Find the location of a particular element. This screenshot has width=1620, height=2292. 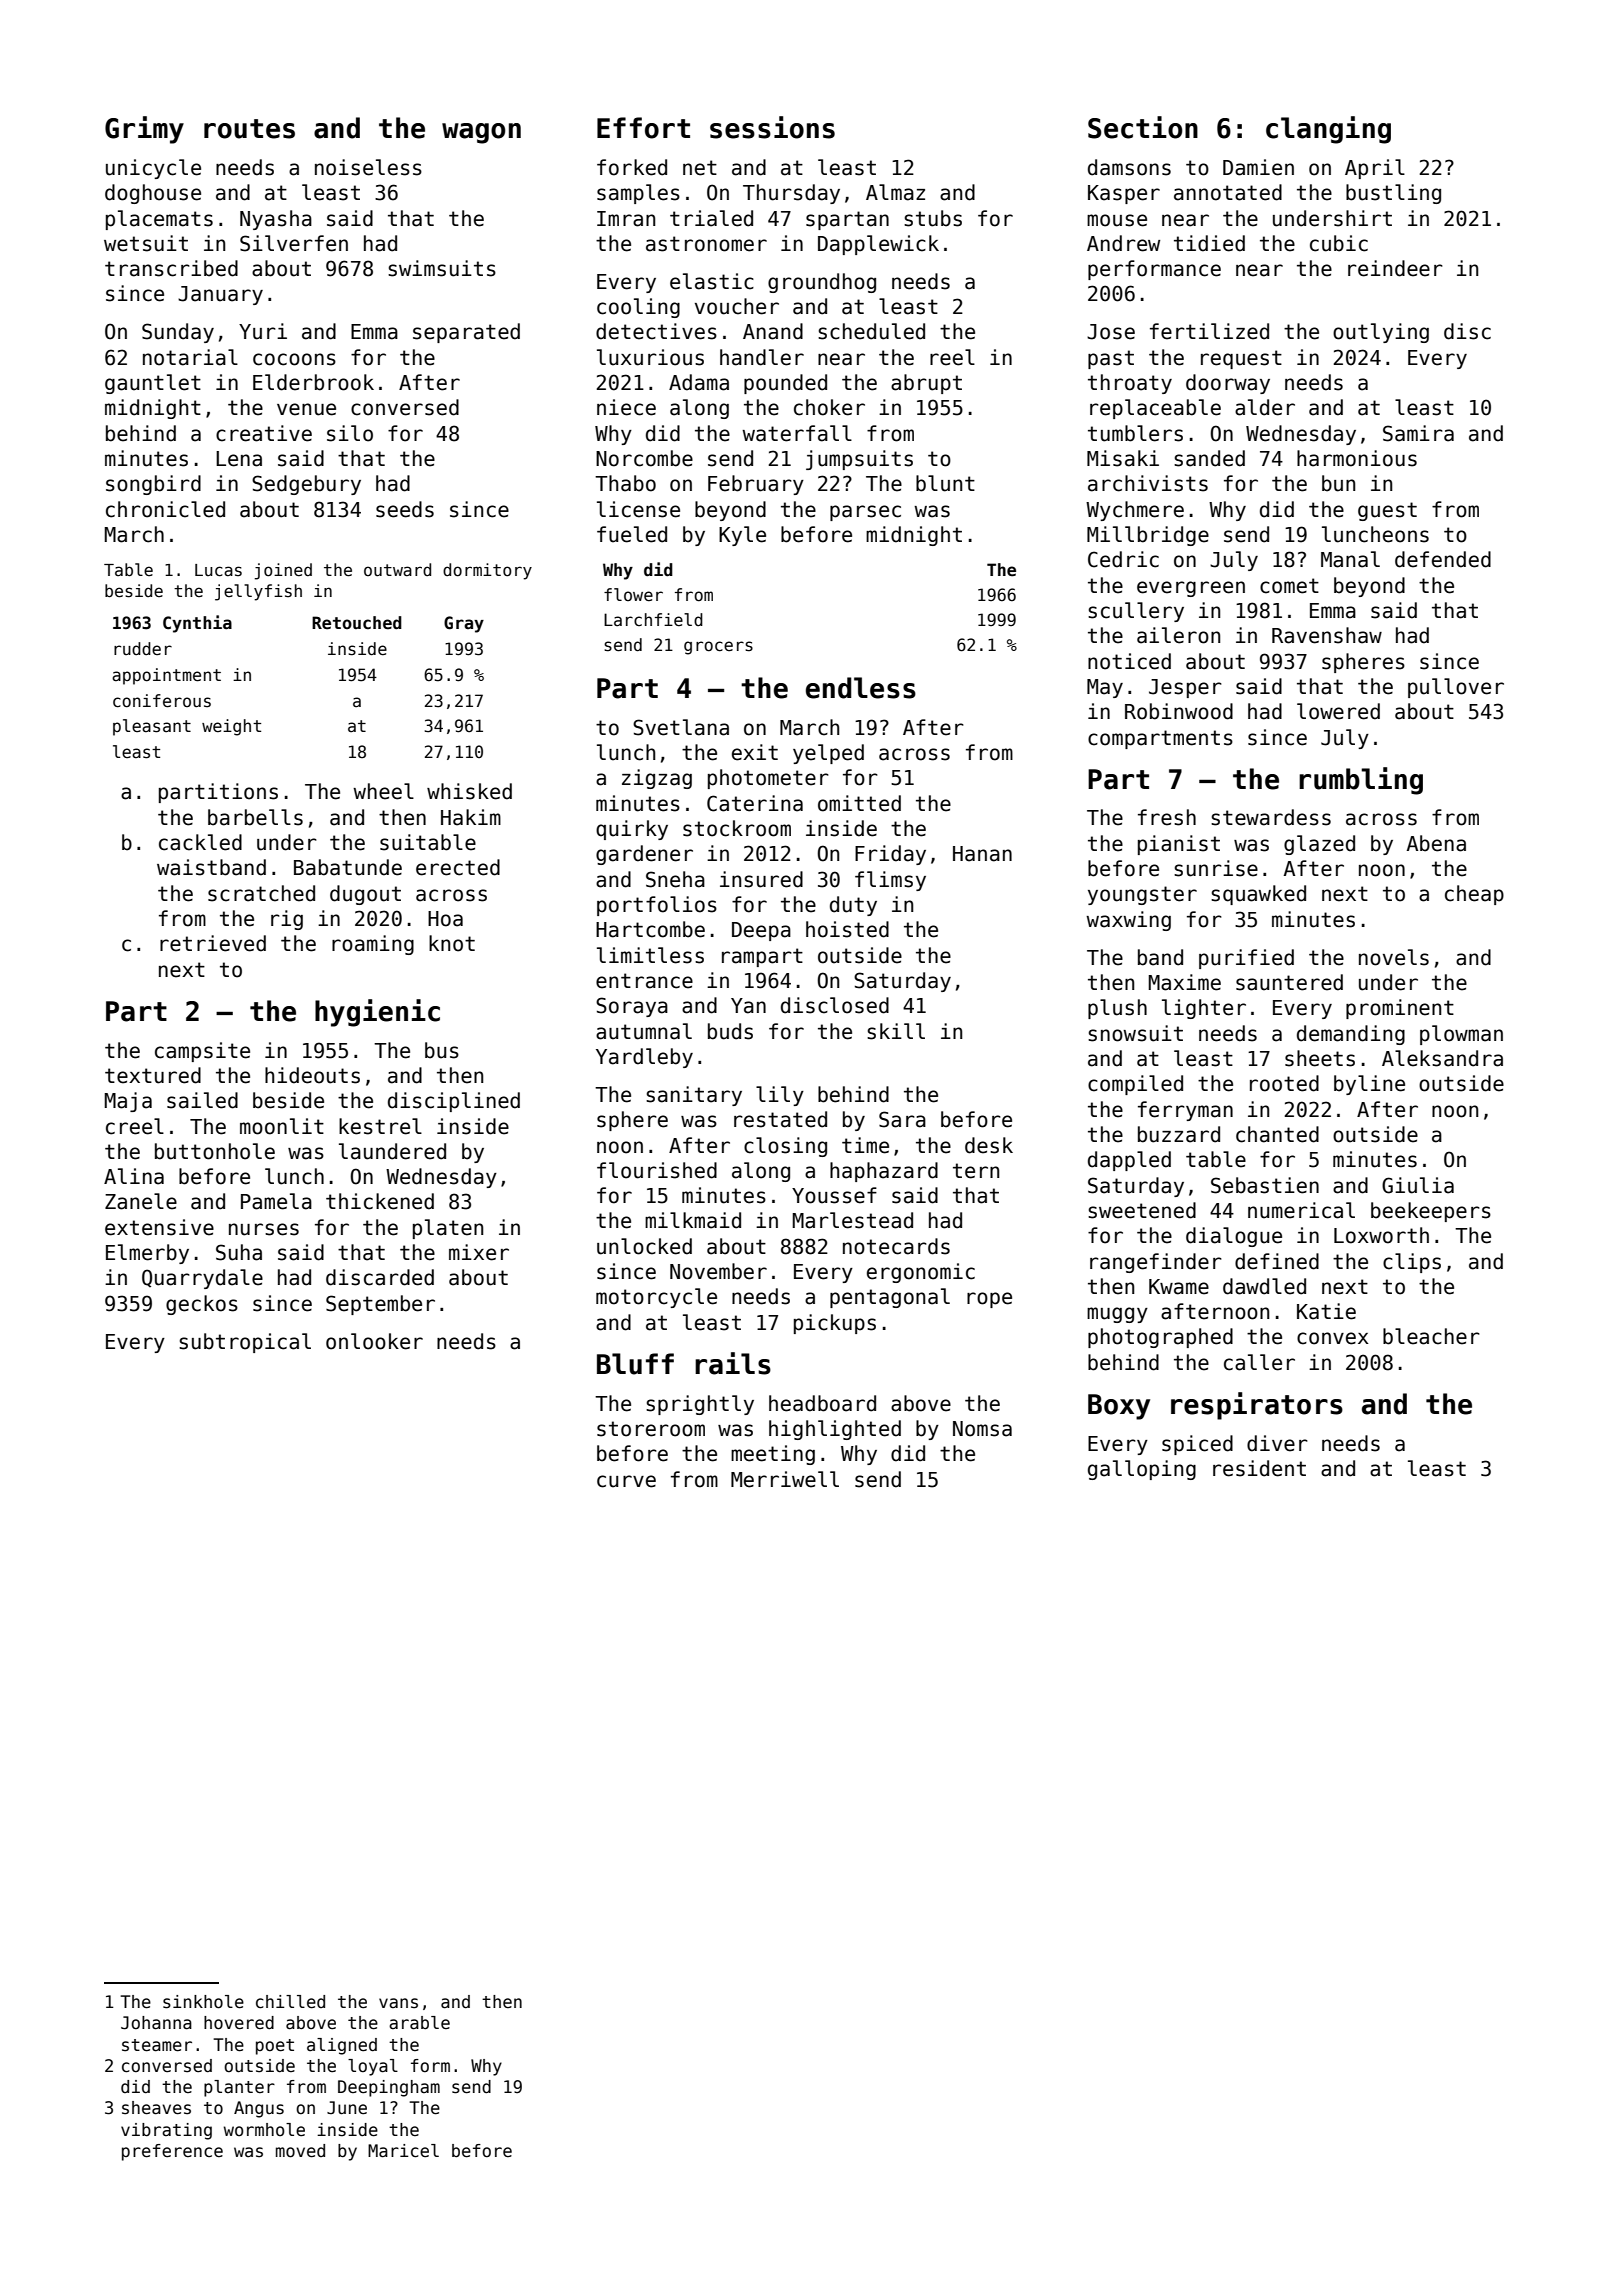

chilled is located at coordinates (290, 2002).
